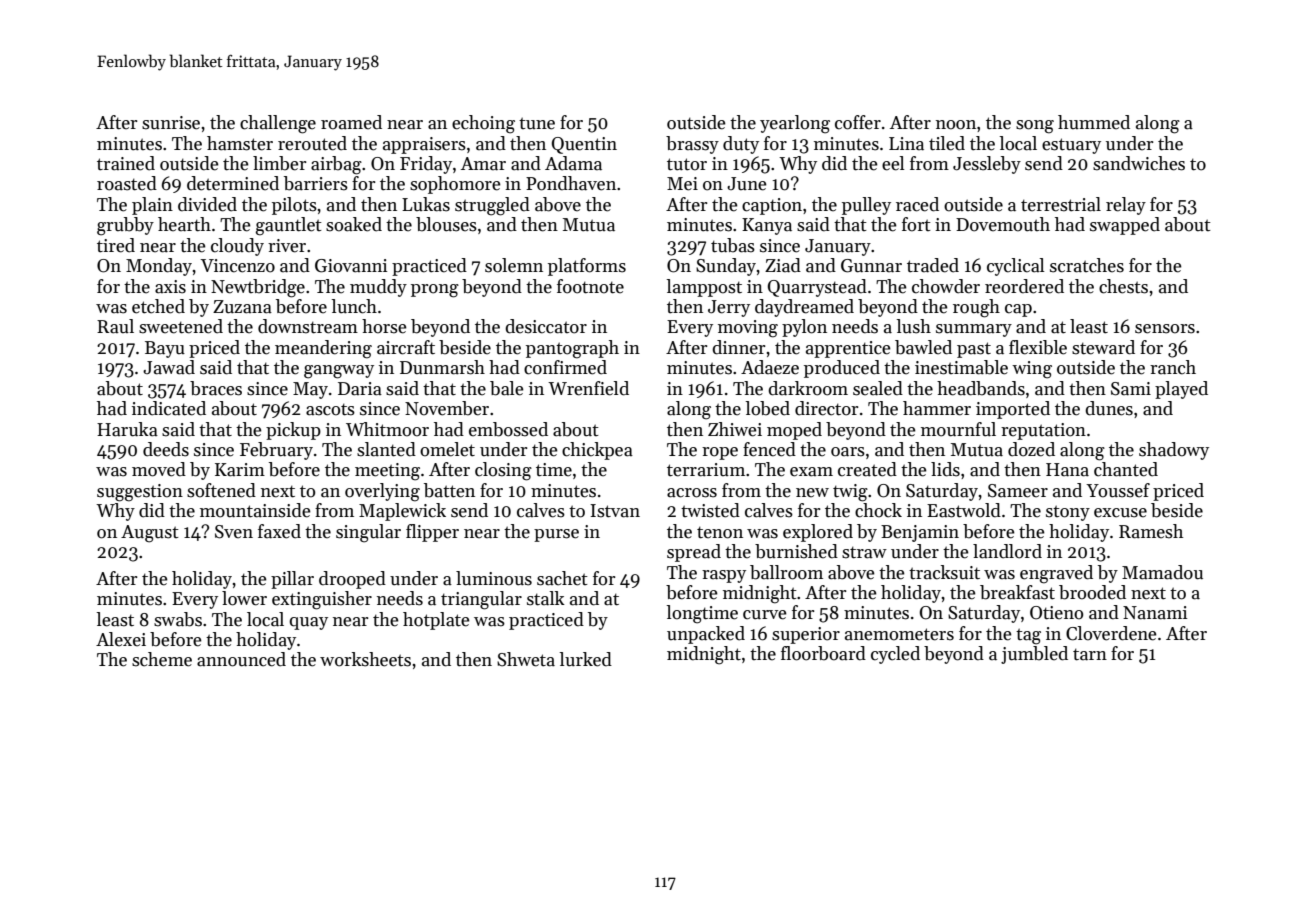 The width and height of the screenshot is (1308, 924). What do you see at coordinates (240, 470) in the screenshot?
I see `Karim` at bounding box center [240, 470].
